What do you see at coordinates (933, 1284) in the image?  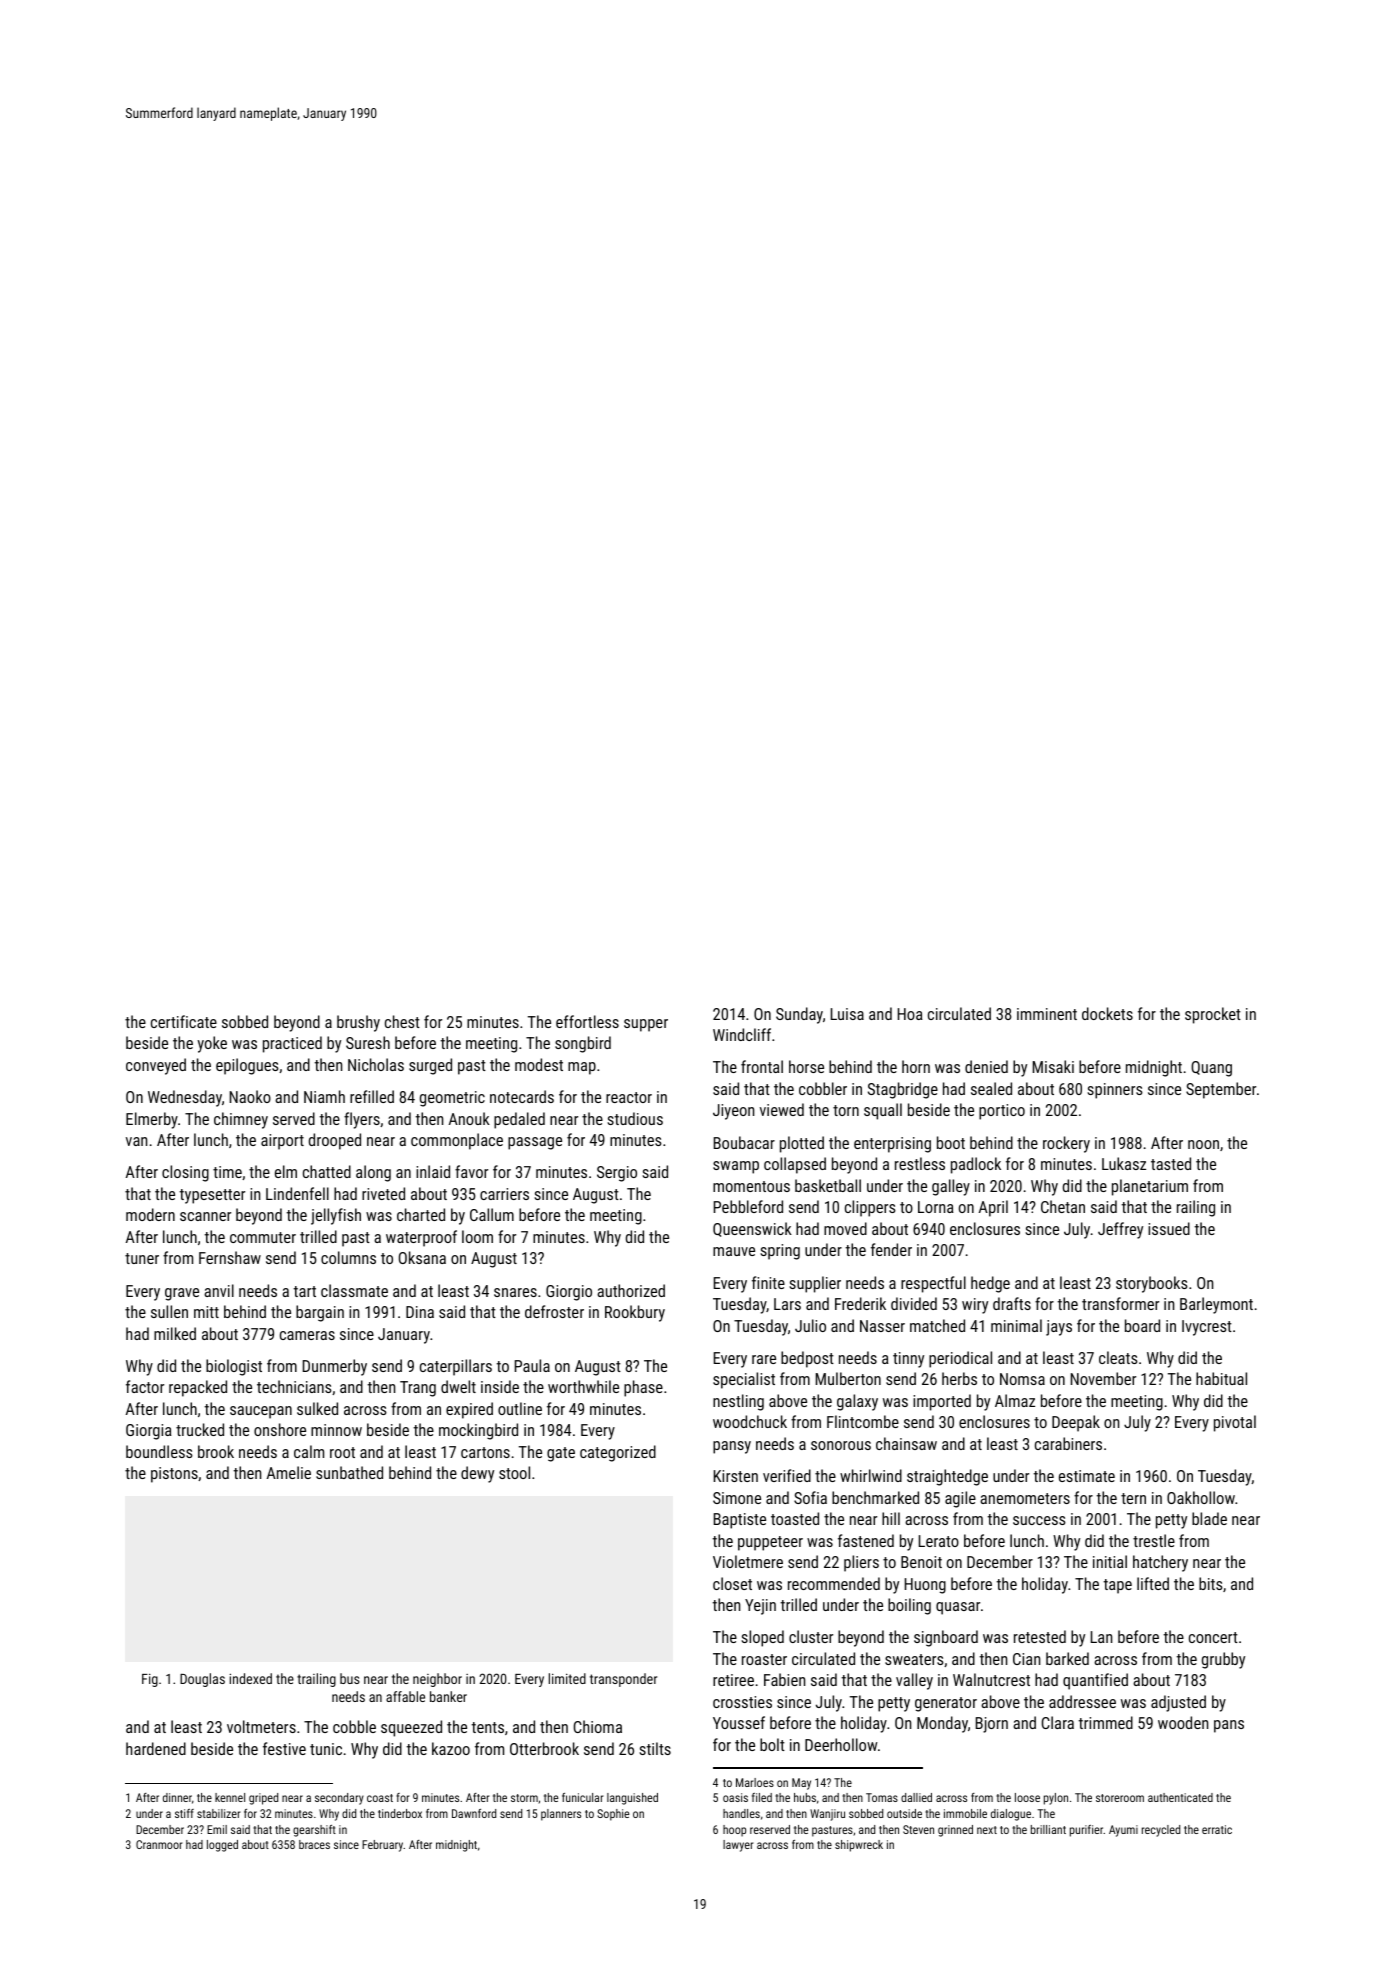 I see `respectful` at bounding box center [933, 1284].
